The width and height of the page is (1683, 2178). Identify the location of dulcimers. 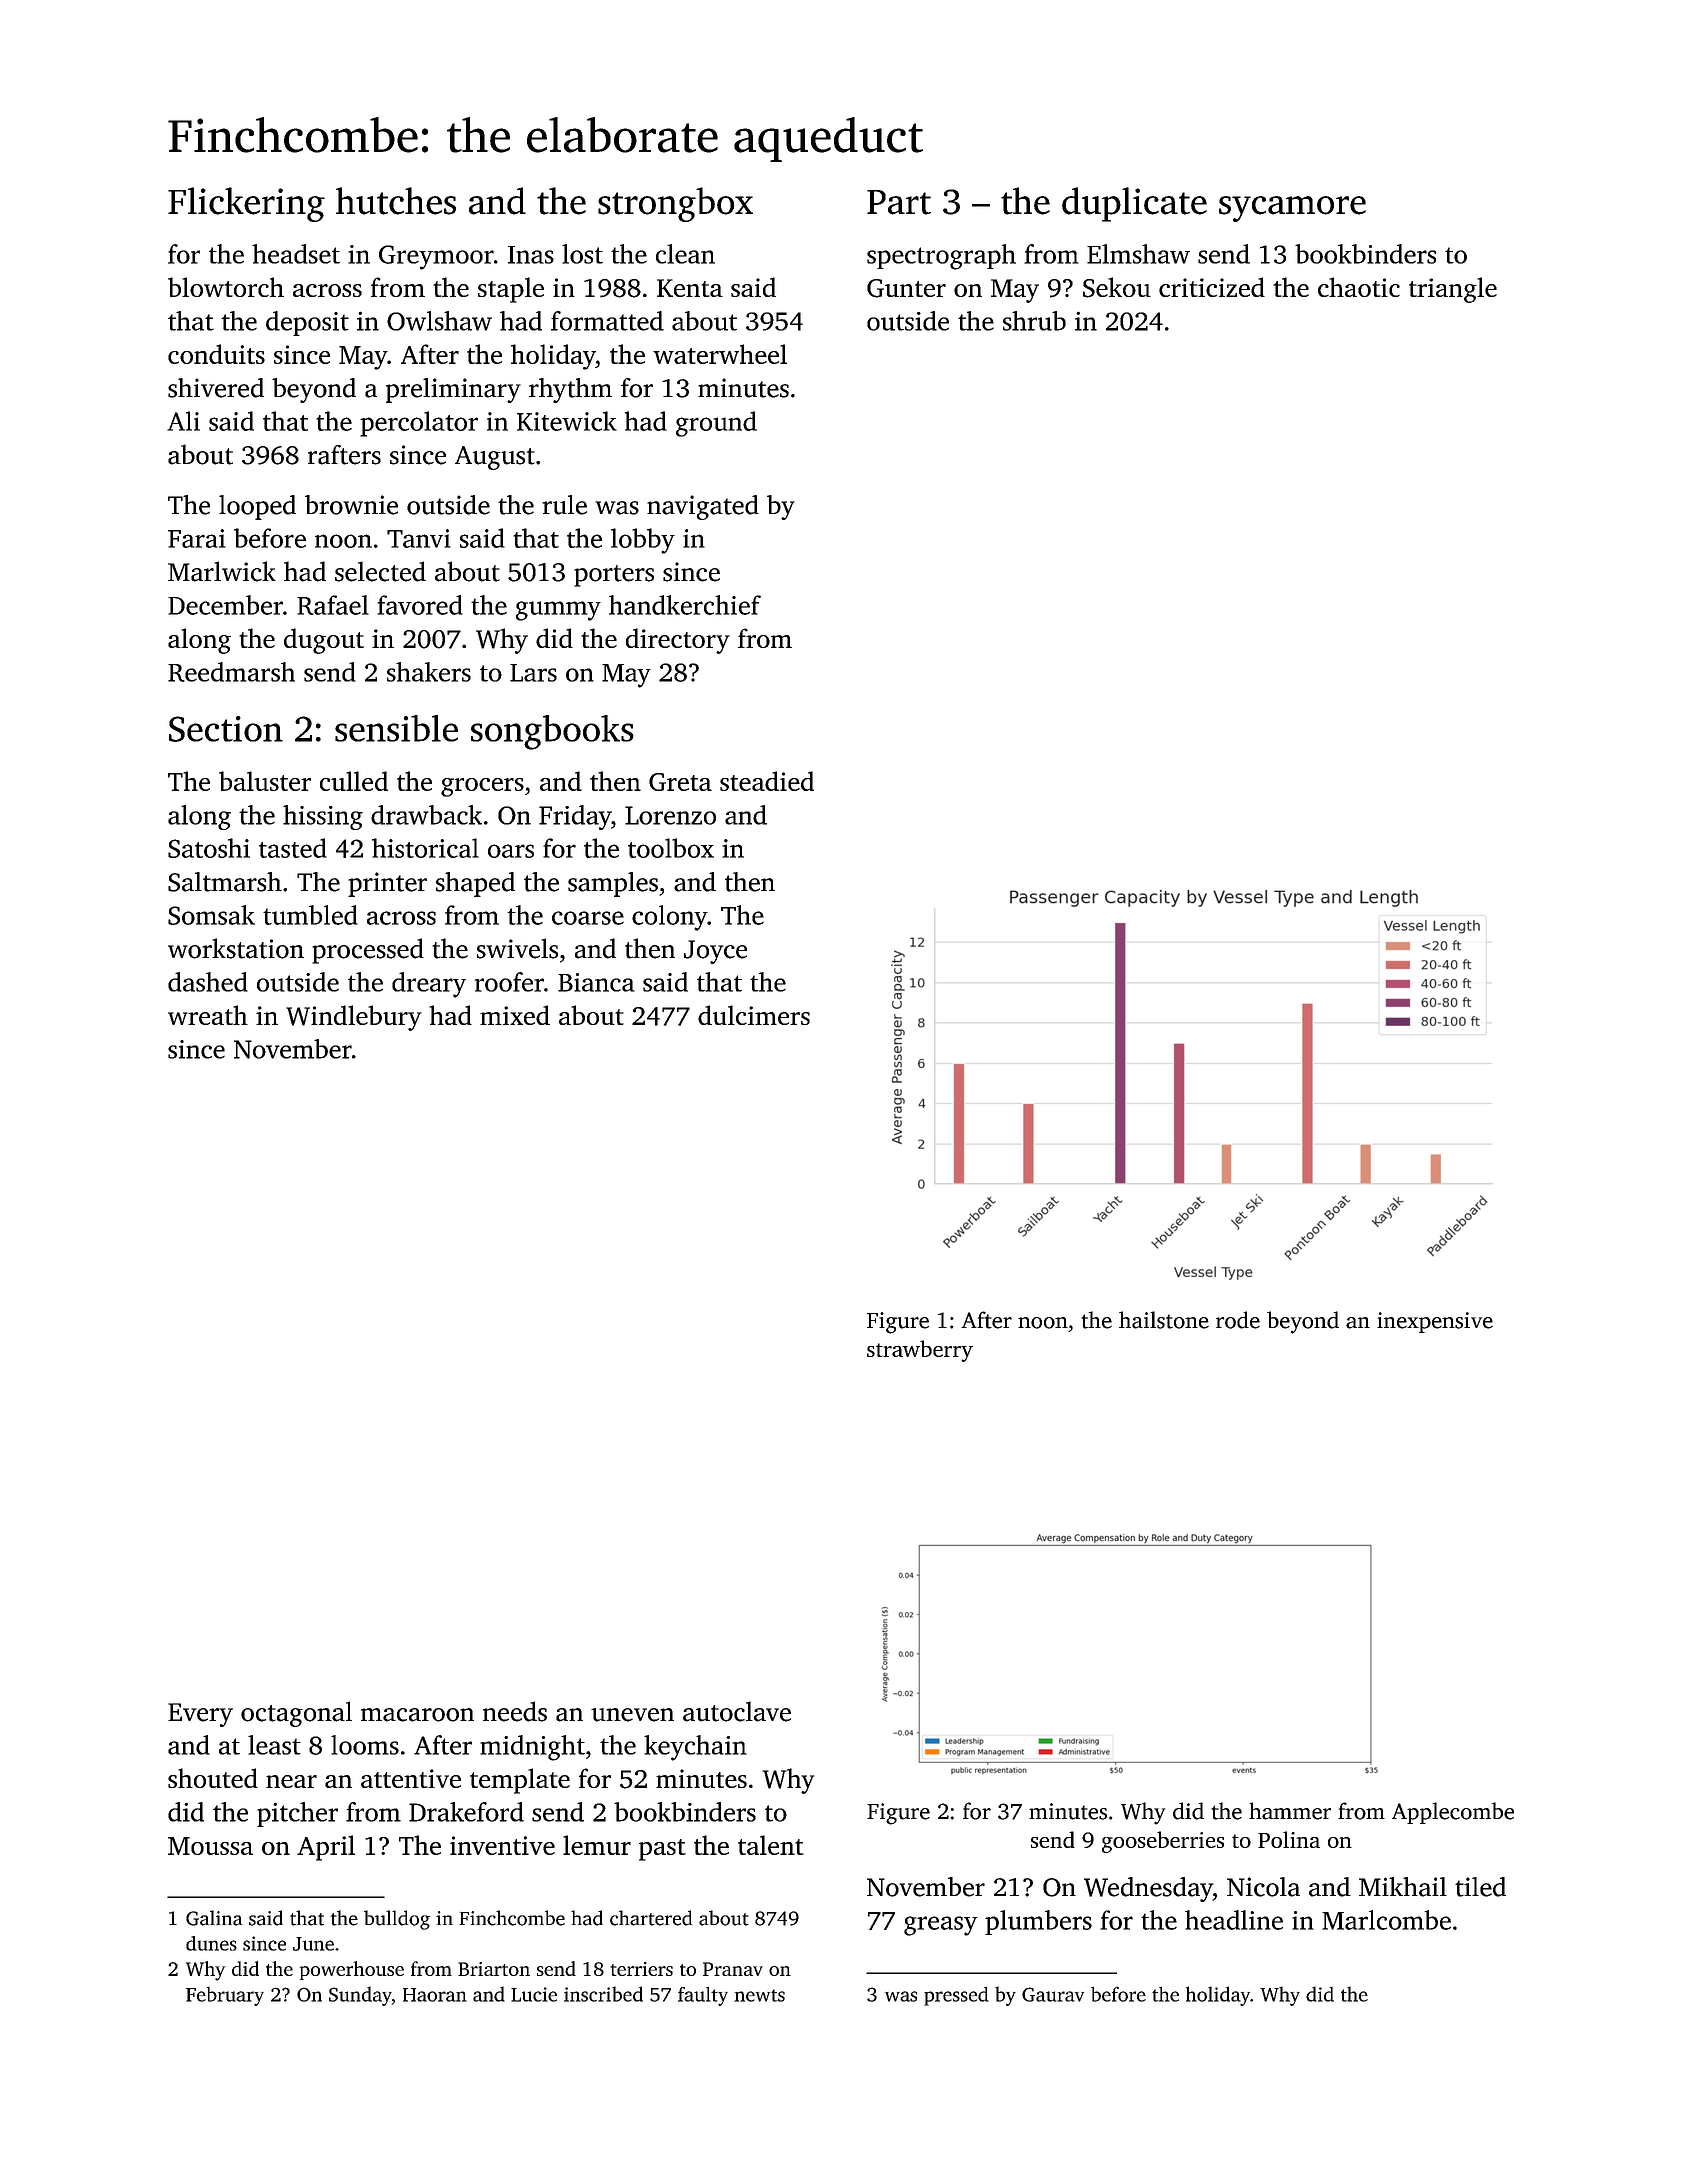
(754, 1015).
